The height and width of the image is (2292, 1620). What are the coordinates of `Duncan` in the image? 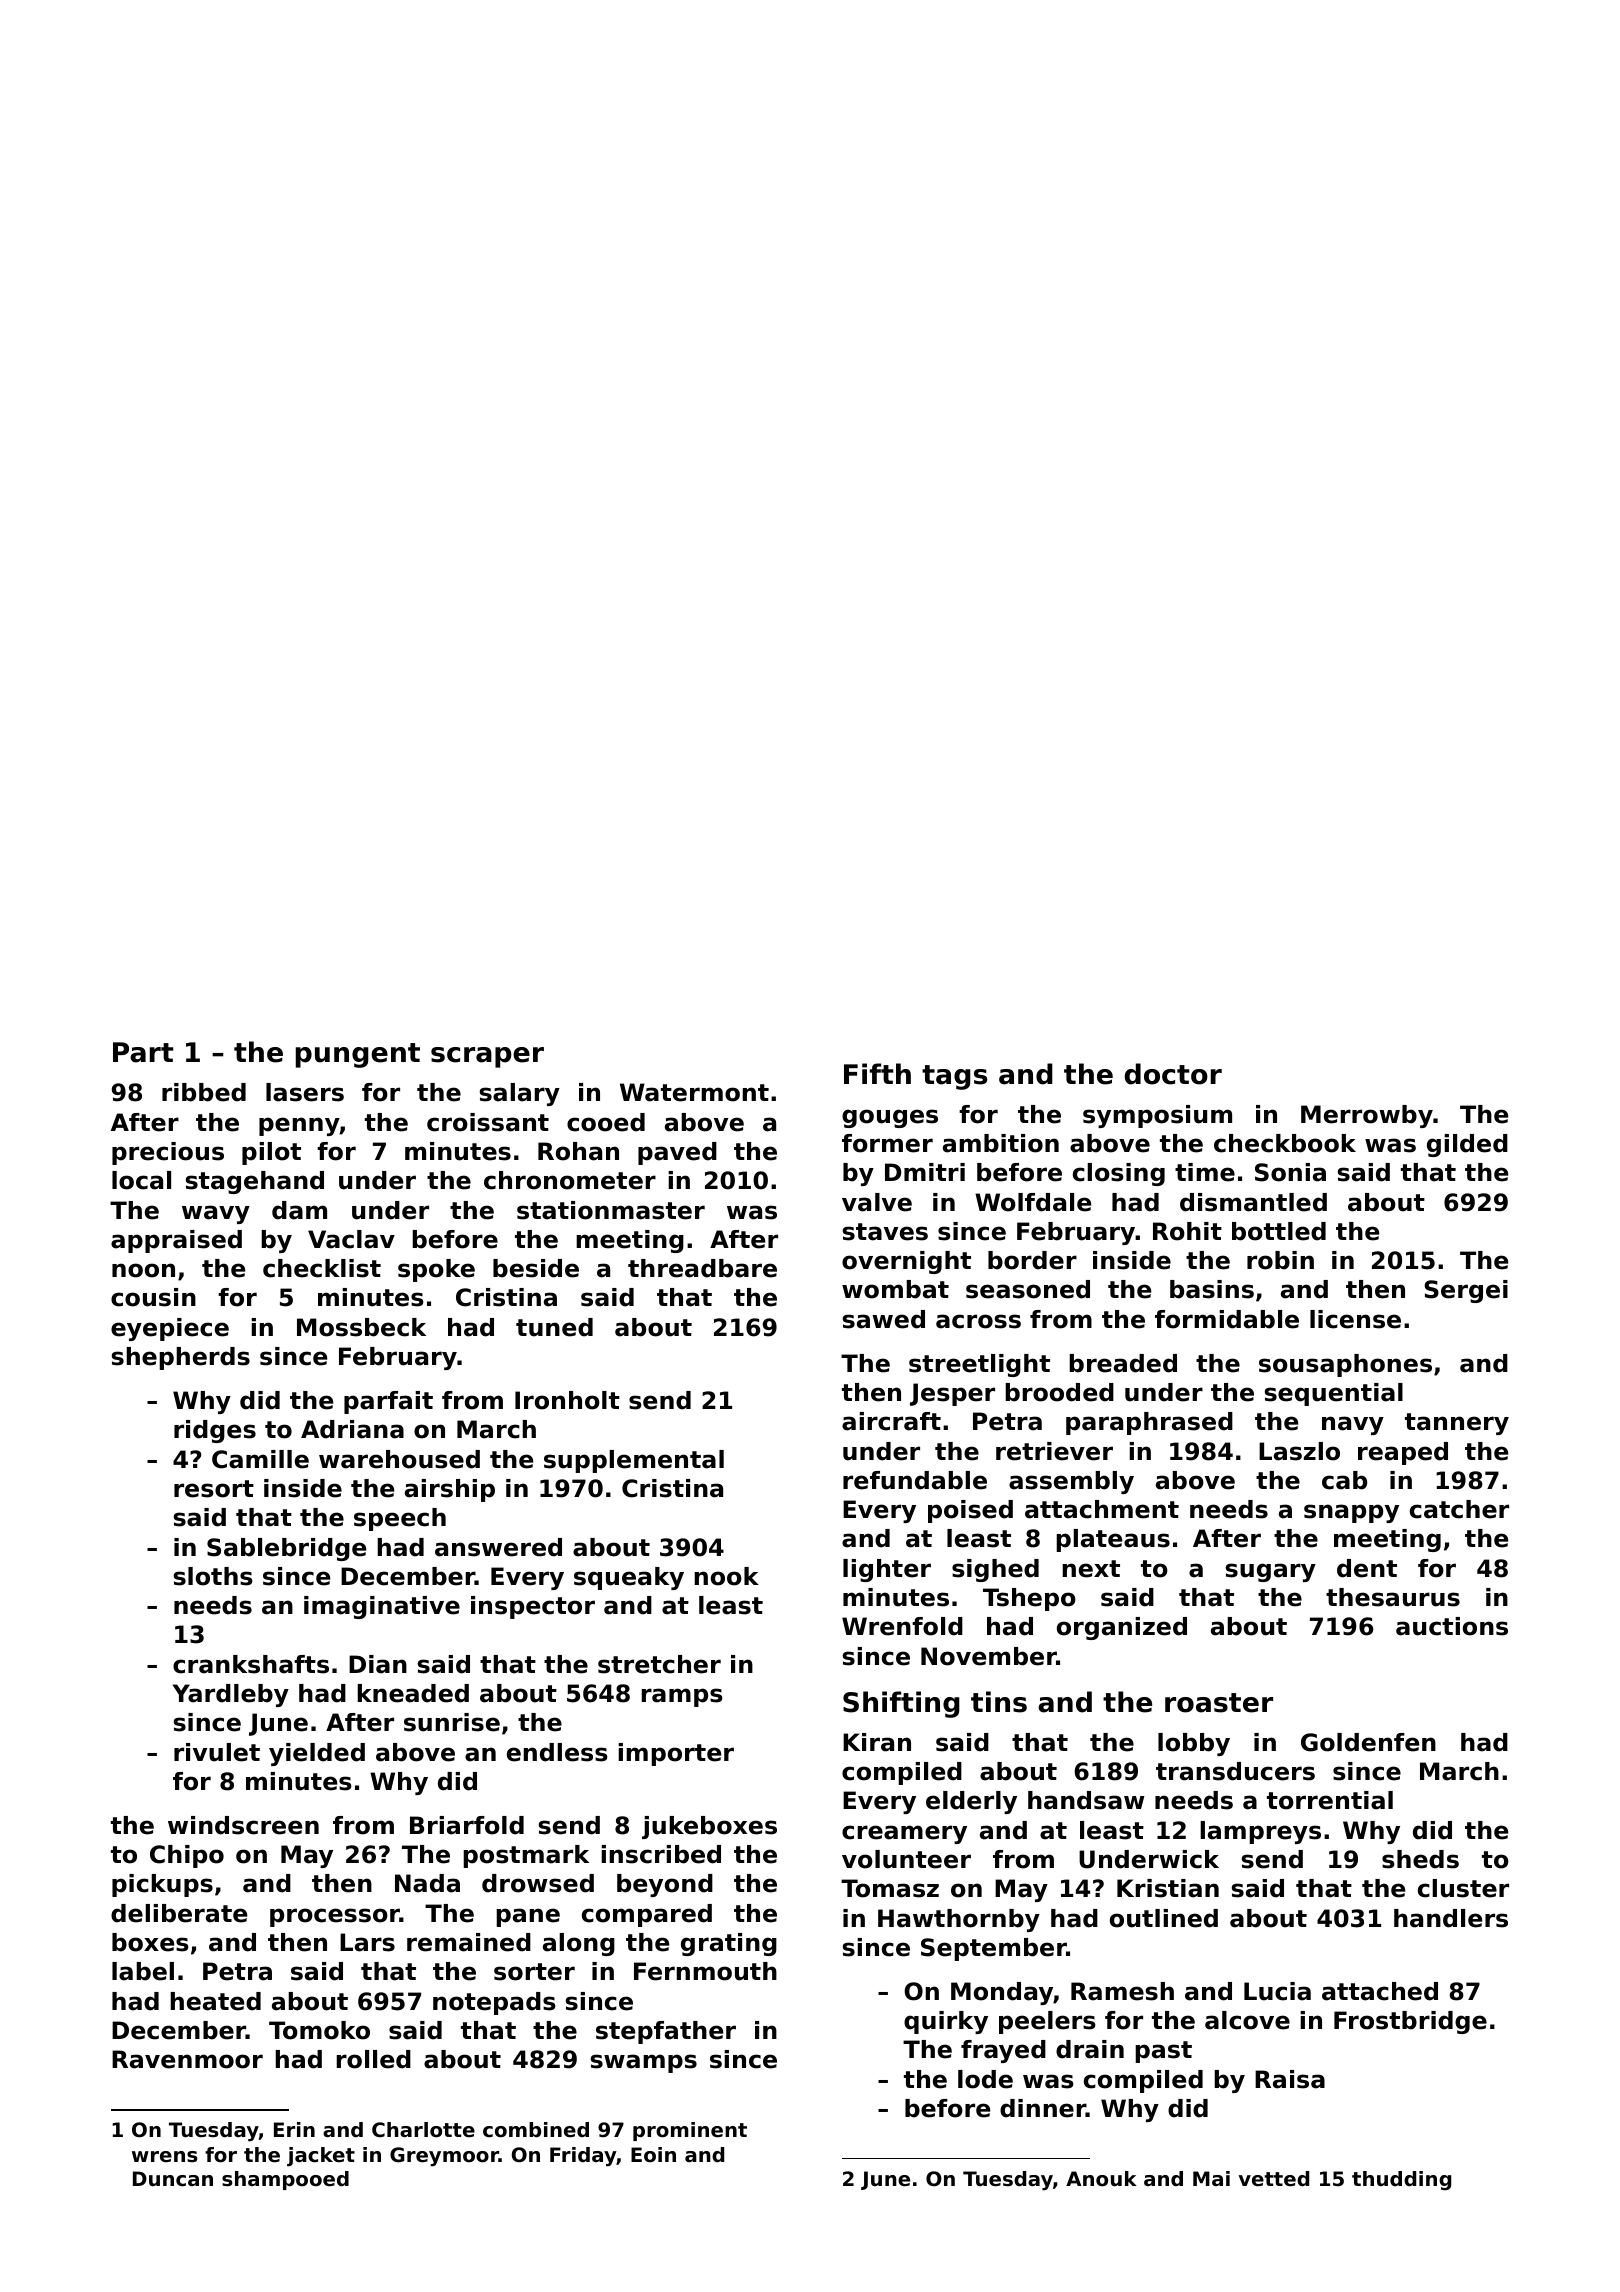 It's located at (173, 2179).
